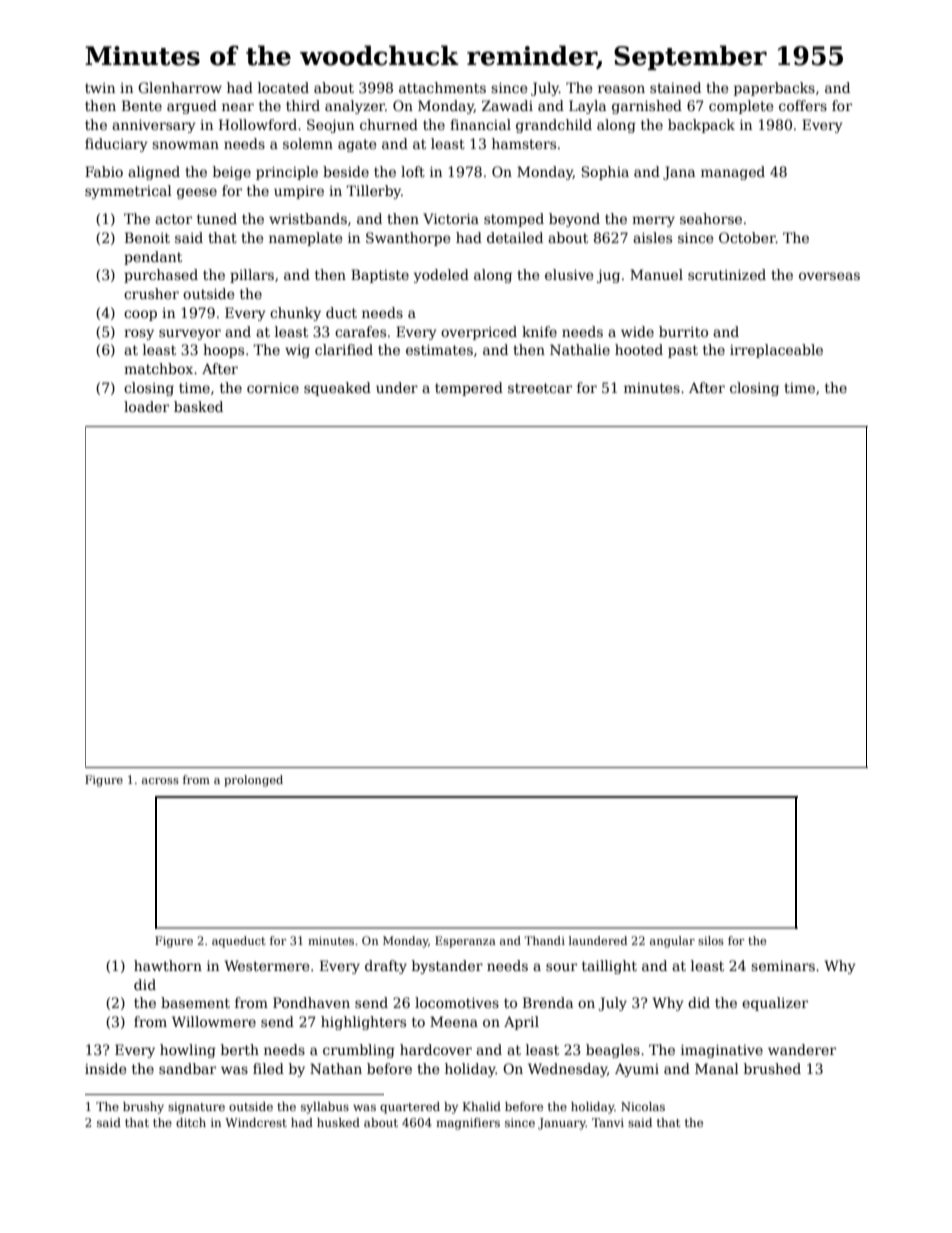 Image resolution: width=952 pixels, height=1233 pixels. I want to click on silos, so click(711, 940).
